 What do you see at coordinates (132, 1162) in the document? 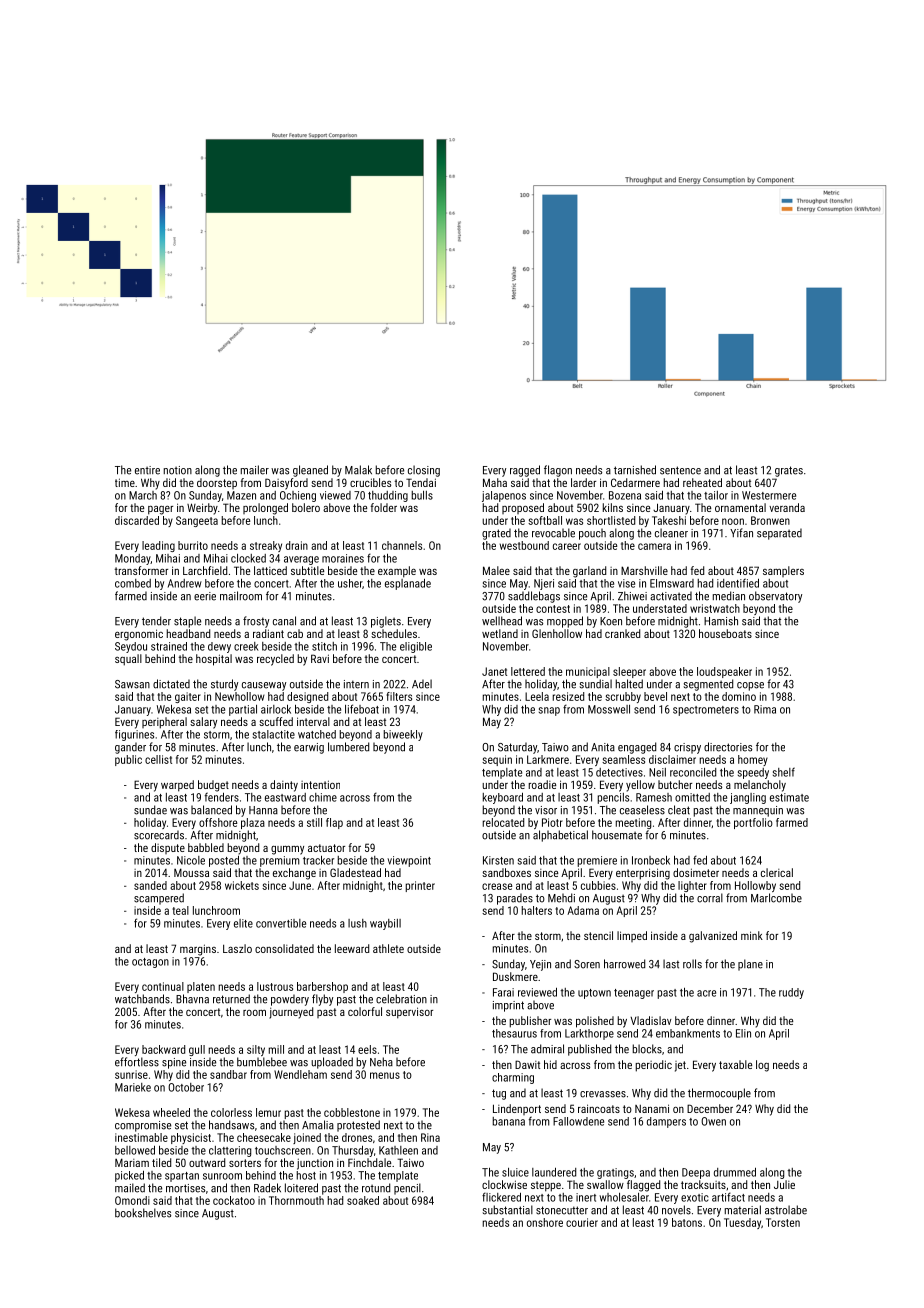
I see `Mariam` at bounding box center [132, 1162].
